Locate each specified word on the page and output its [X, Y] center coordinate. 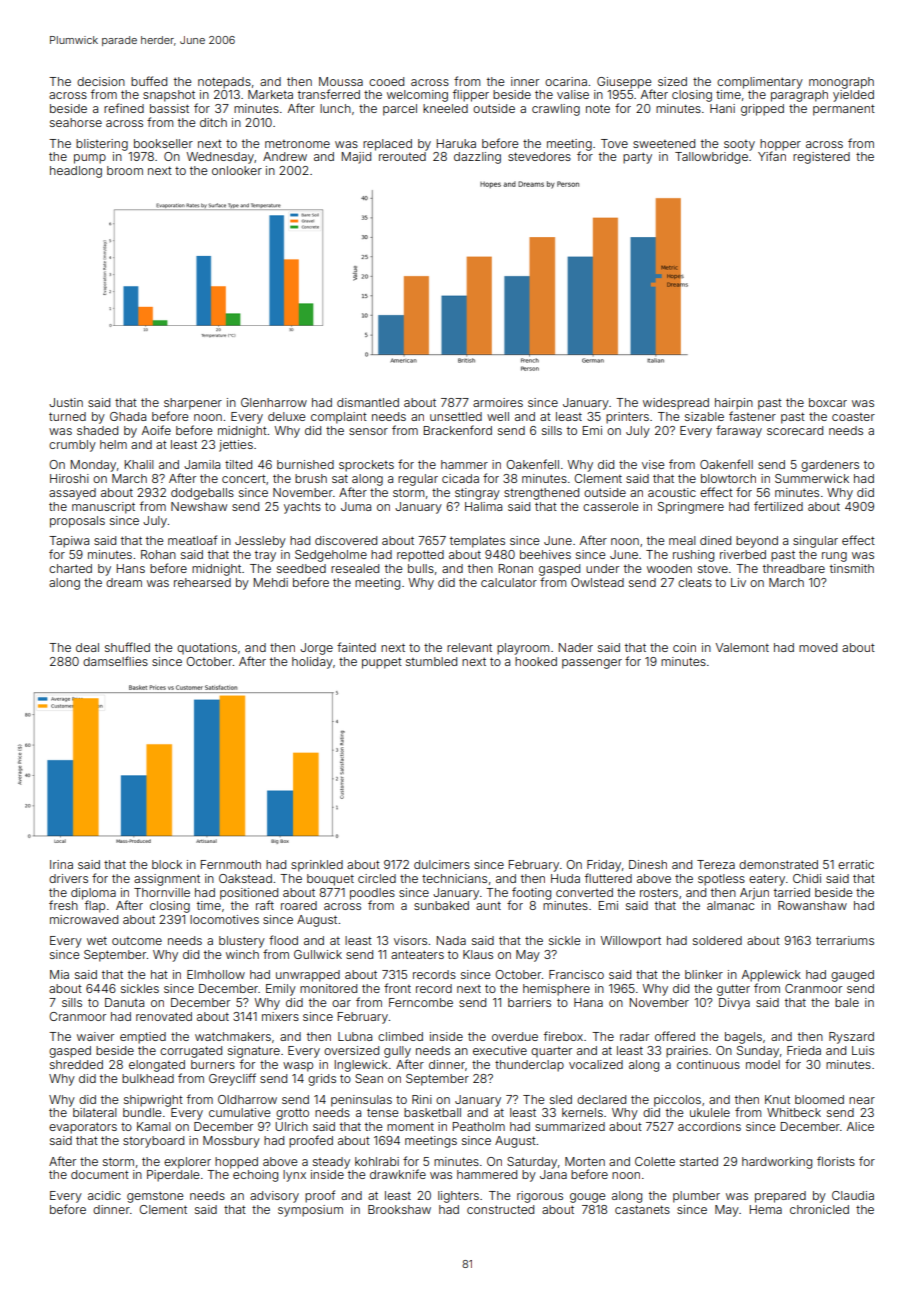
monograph [841, 83]
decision [101, 81]
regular [418, 480]
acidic [104, 1195]
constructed [500, 1209]
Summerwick [812, 478]
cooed [386, 81]
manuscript [103, 508]
